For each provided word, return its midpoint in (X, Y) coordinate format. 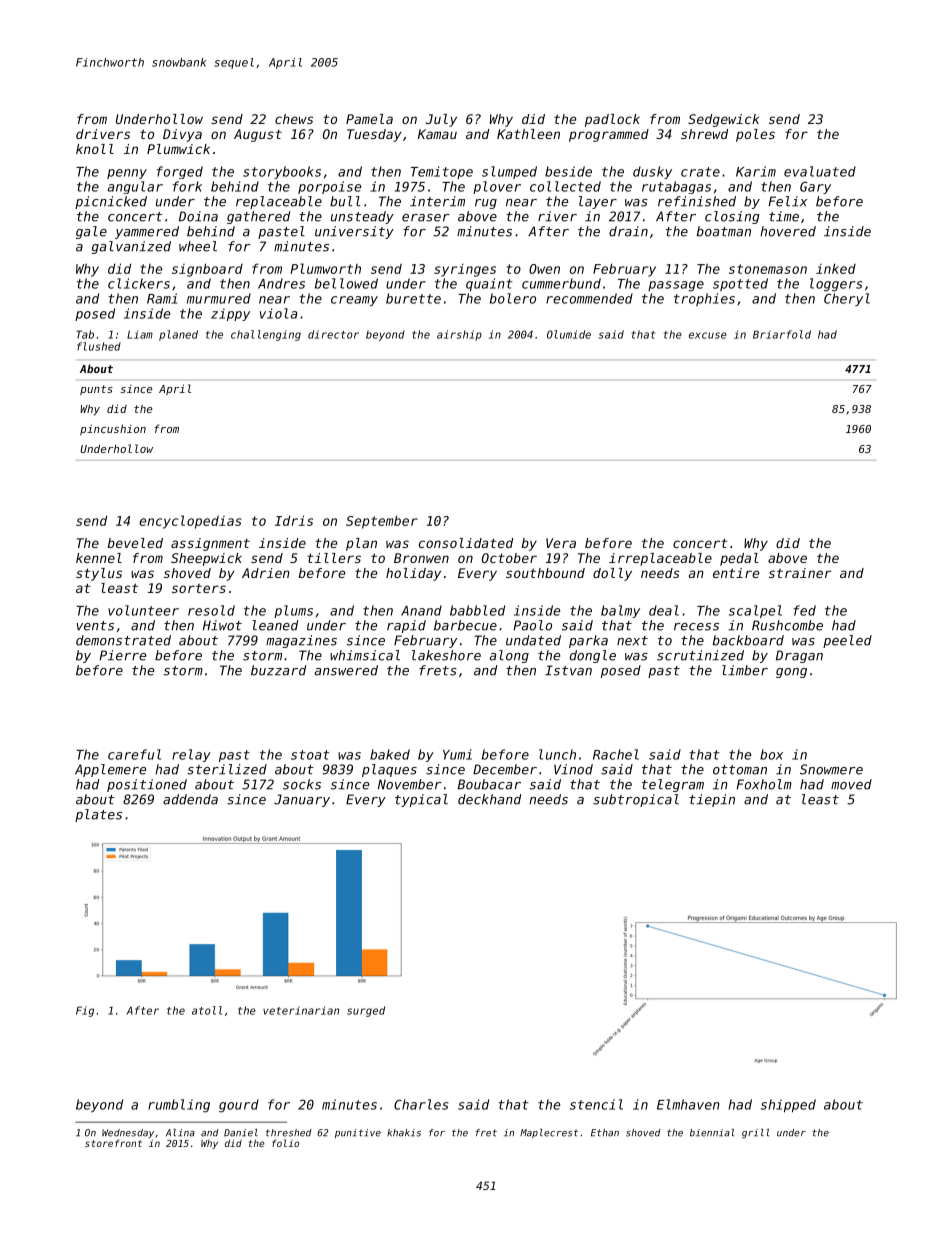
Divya (182, 135)
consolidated (466, 543)
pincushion (113, 429)
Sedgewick (723, 120)
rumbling (179, 1106)
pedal (739, 559)
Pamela (369, 119)
